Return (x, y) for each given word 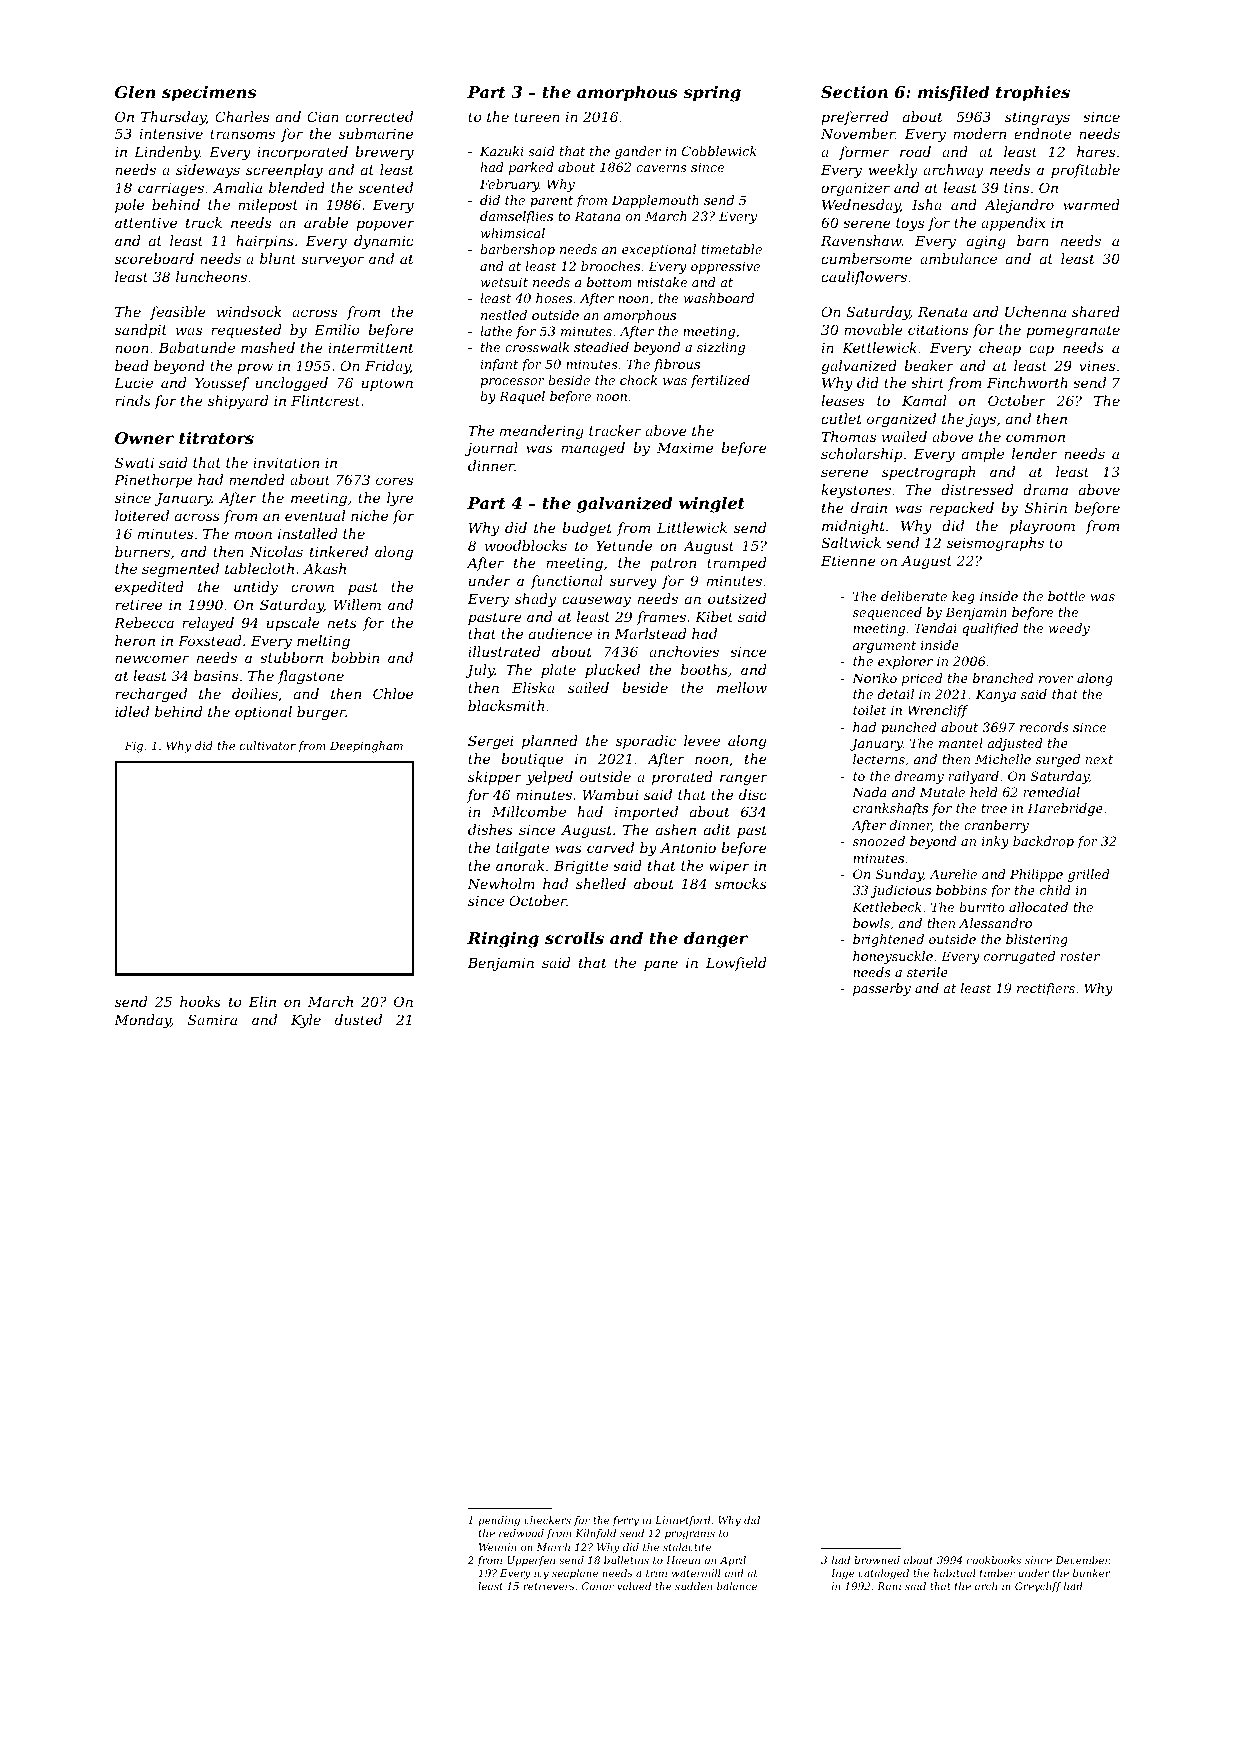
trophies (1033, 94)
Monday (142, 1021)
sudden (693, 1586)
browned (877, 1560)
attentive (146, 223)
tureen (537, 117)
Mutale (942, 792)
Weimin (497, 1547)
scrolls (574, 938)
